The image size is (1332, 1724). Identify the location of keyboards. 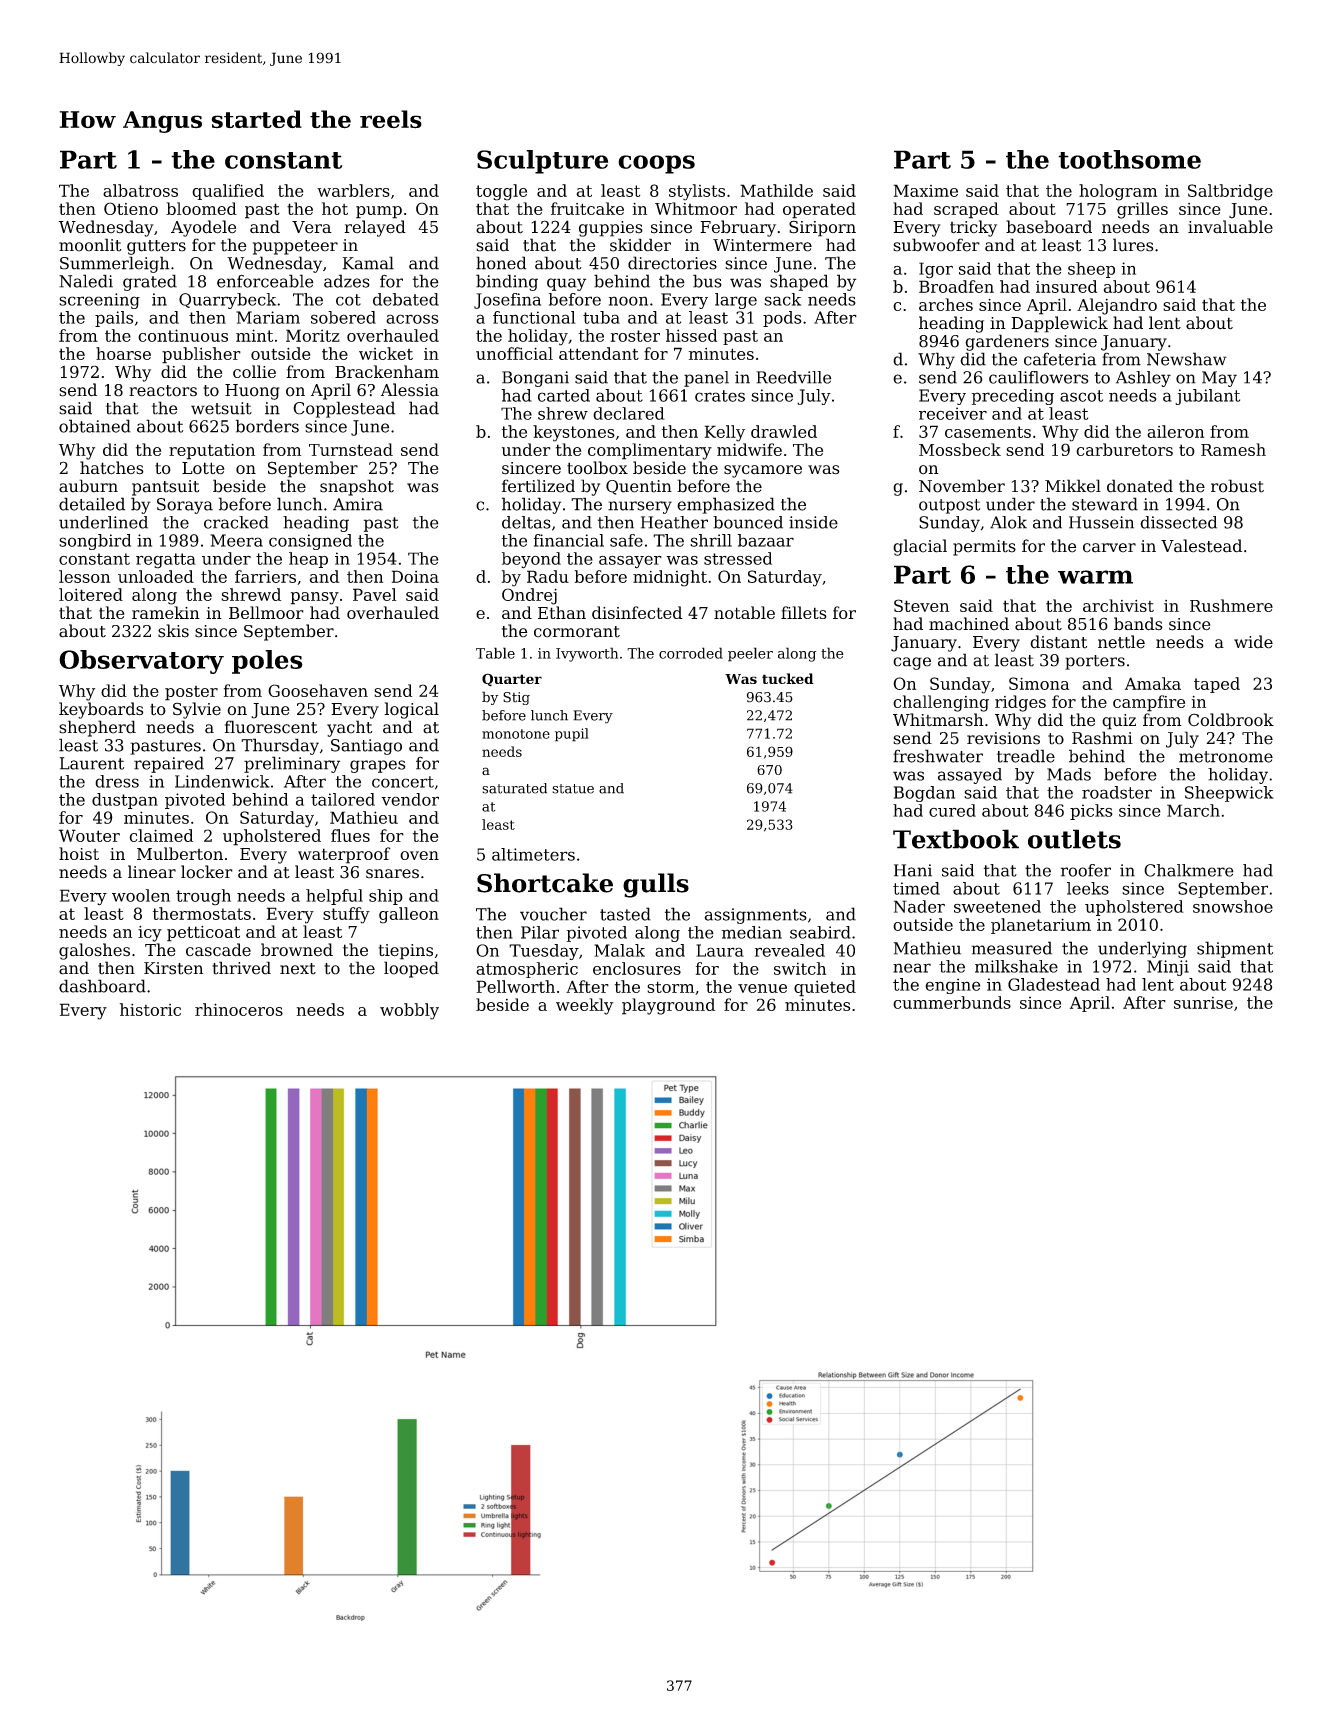
(101, 710).
